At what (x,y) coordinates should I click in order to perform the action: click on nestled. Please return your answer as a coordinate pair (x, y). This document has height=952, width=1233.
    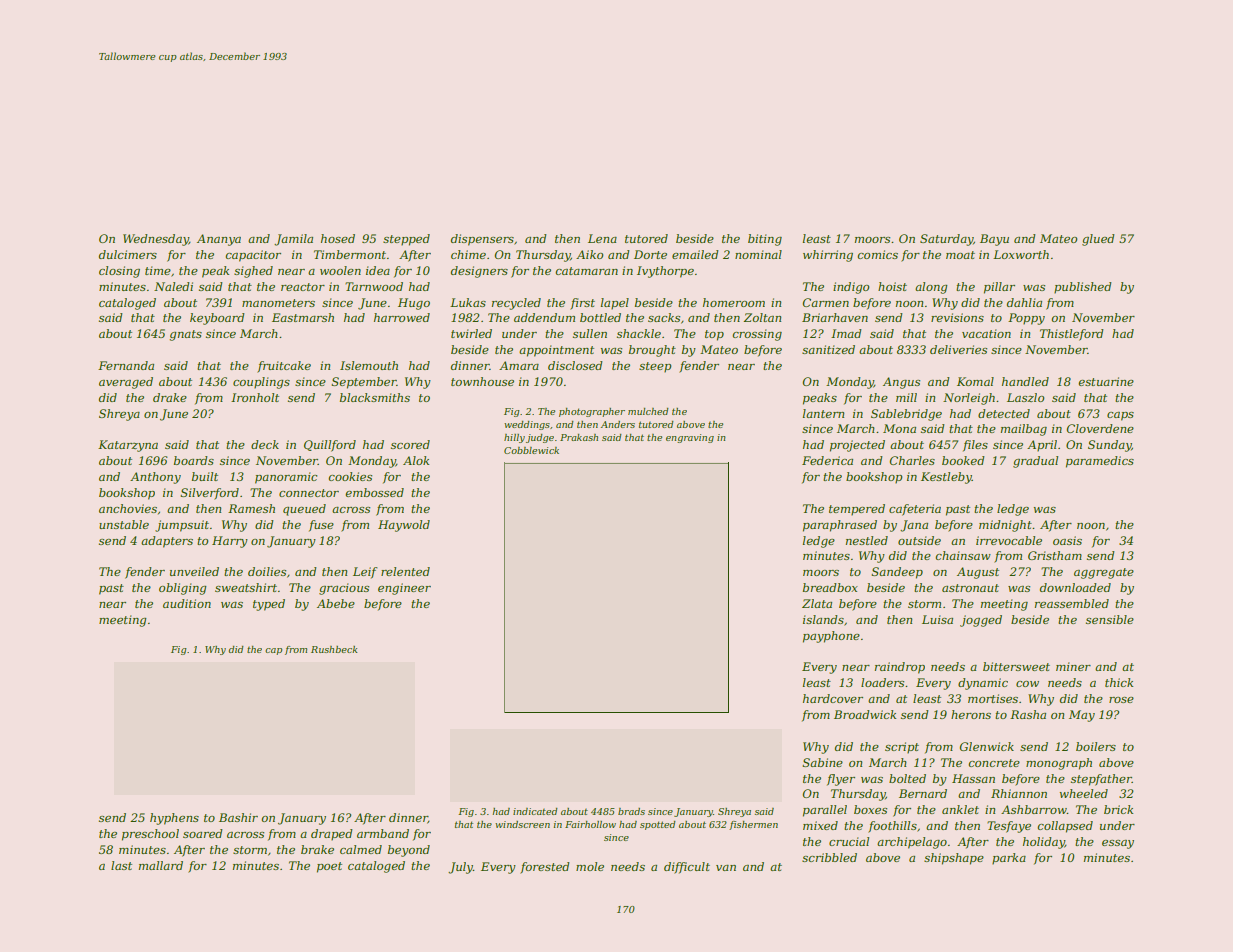
    Looking at the image, I should click on (867, 540).
